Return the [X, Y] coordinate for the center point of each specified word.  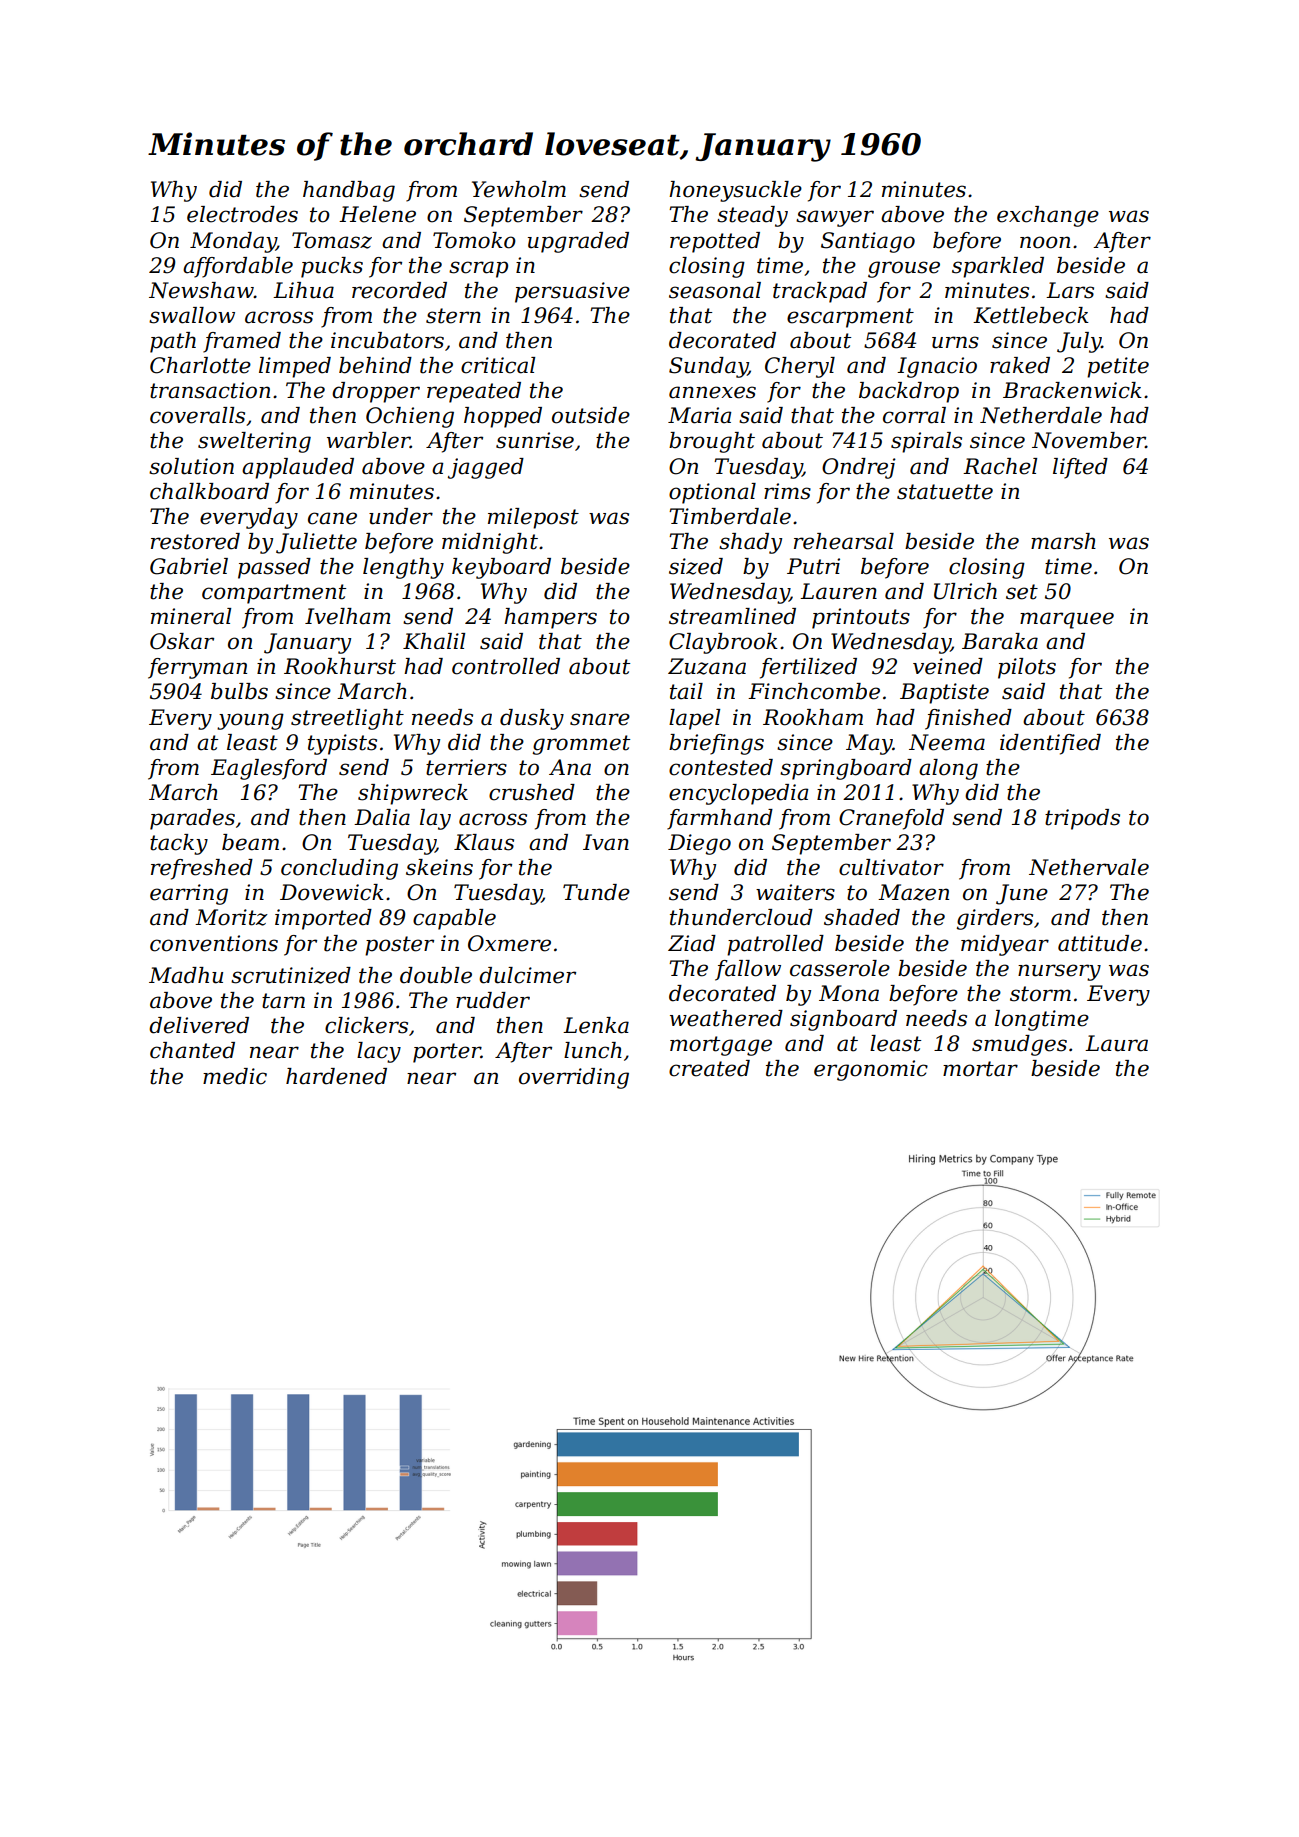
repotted [715, 242]
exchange [1048, 216]
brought [712, 442]
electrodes [242, 214]
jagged [486, 468]
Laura [1116, 1043]
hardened [336, 1076]
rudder [493, 1000]
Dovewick [332, 892]
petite [1118, 367]
